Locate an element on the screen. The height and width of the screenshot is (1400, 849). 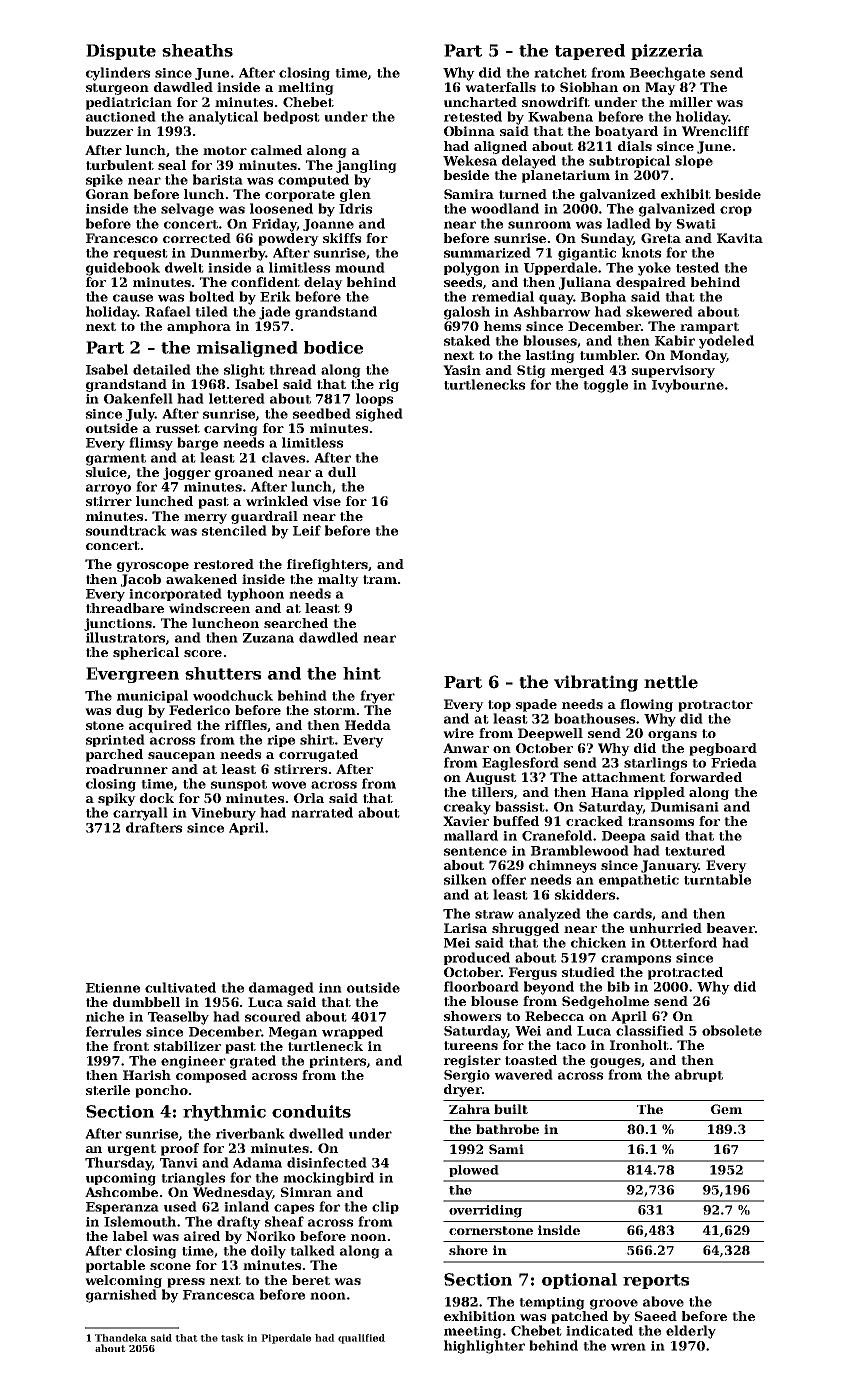
Dispute is located at coordinates (121, 52).
